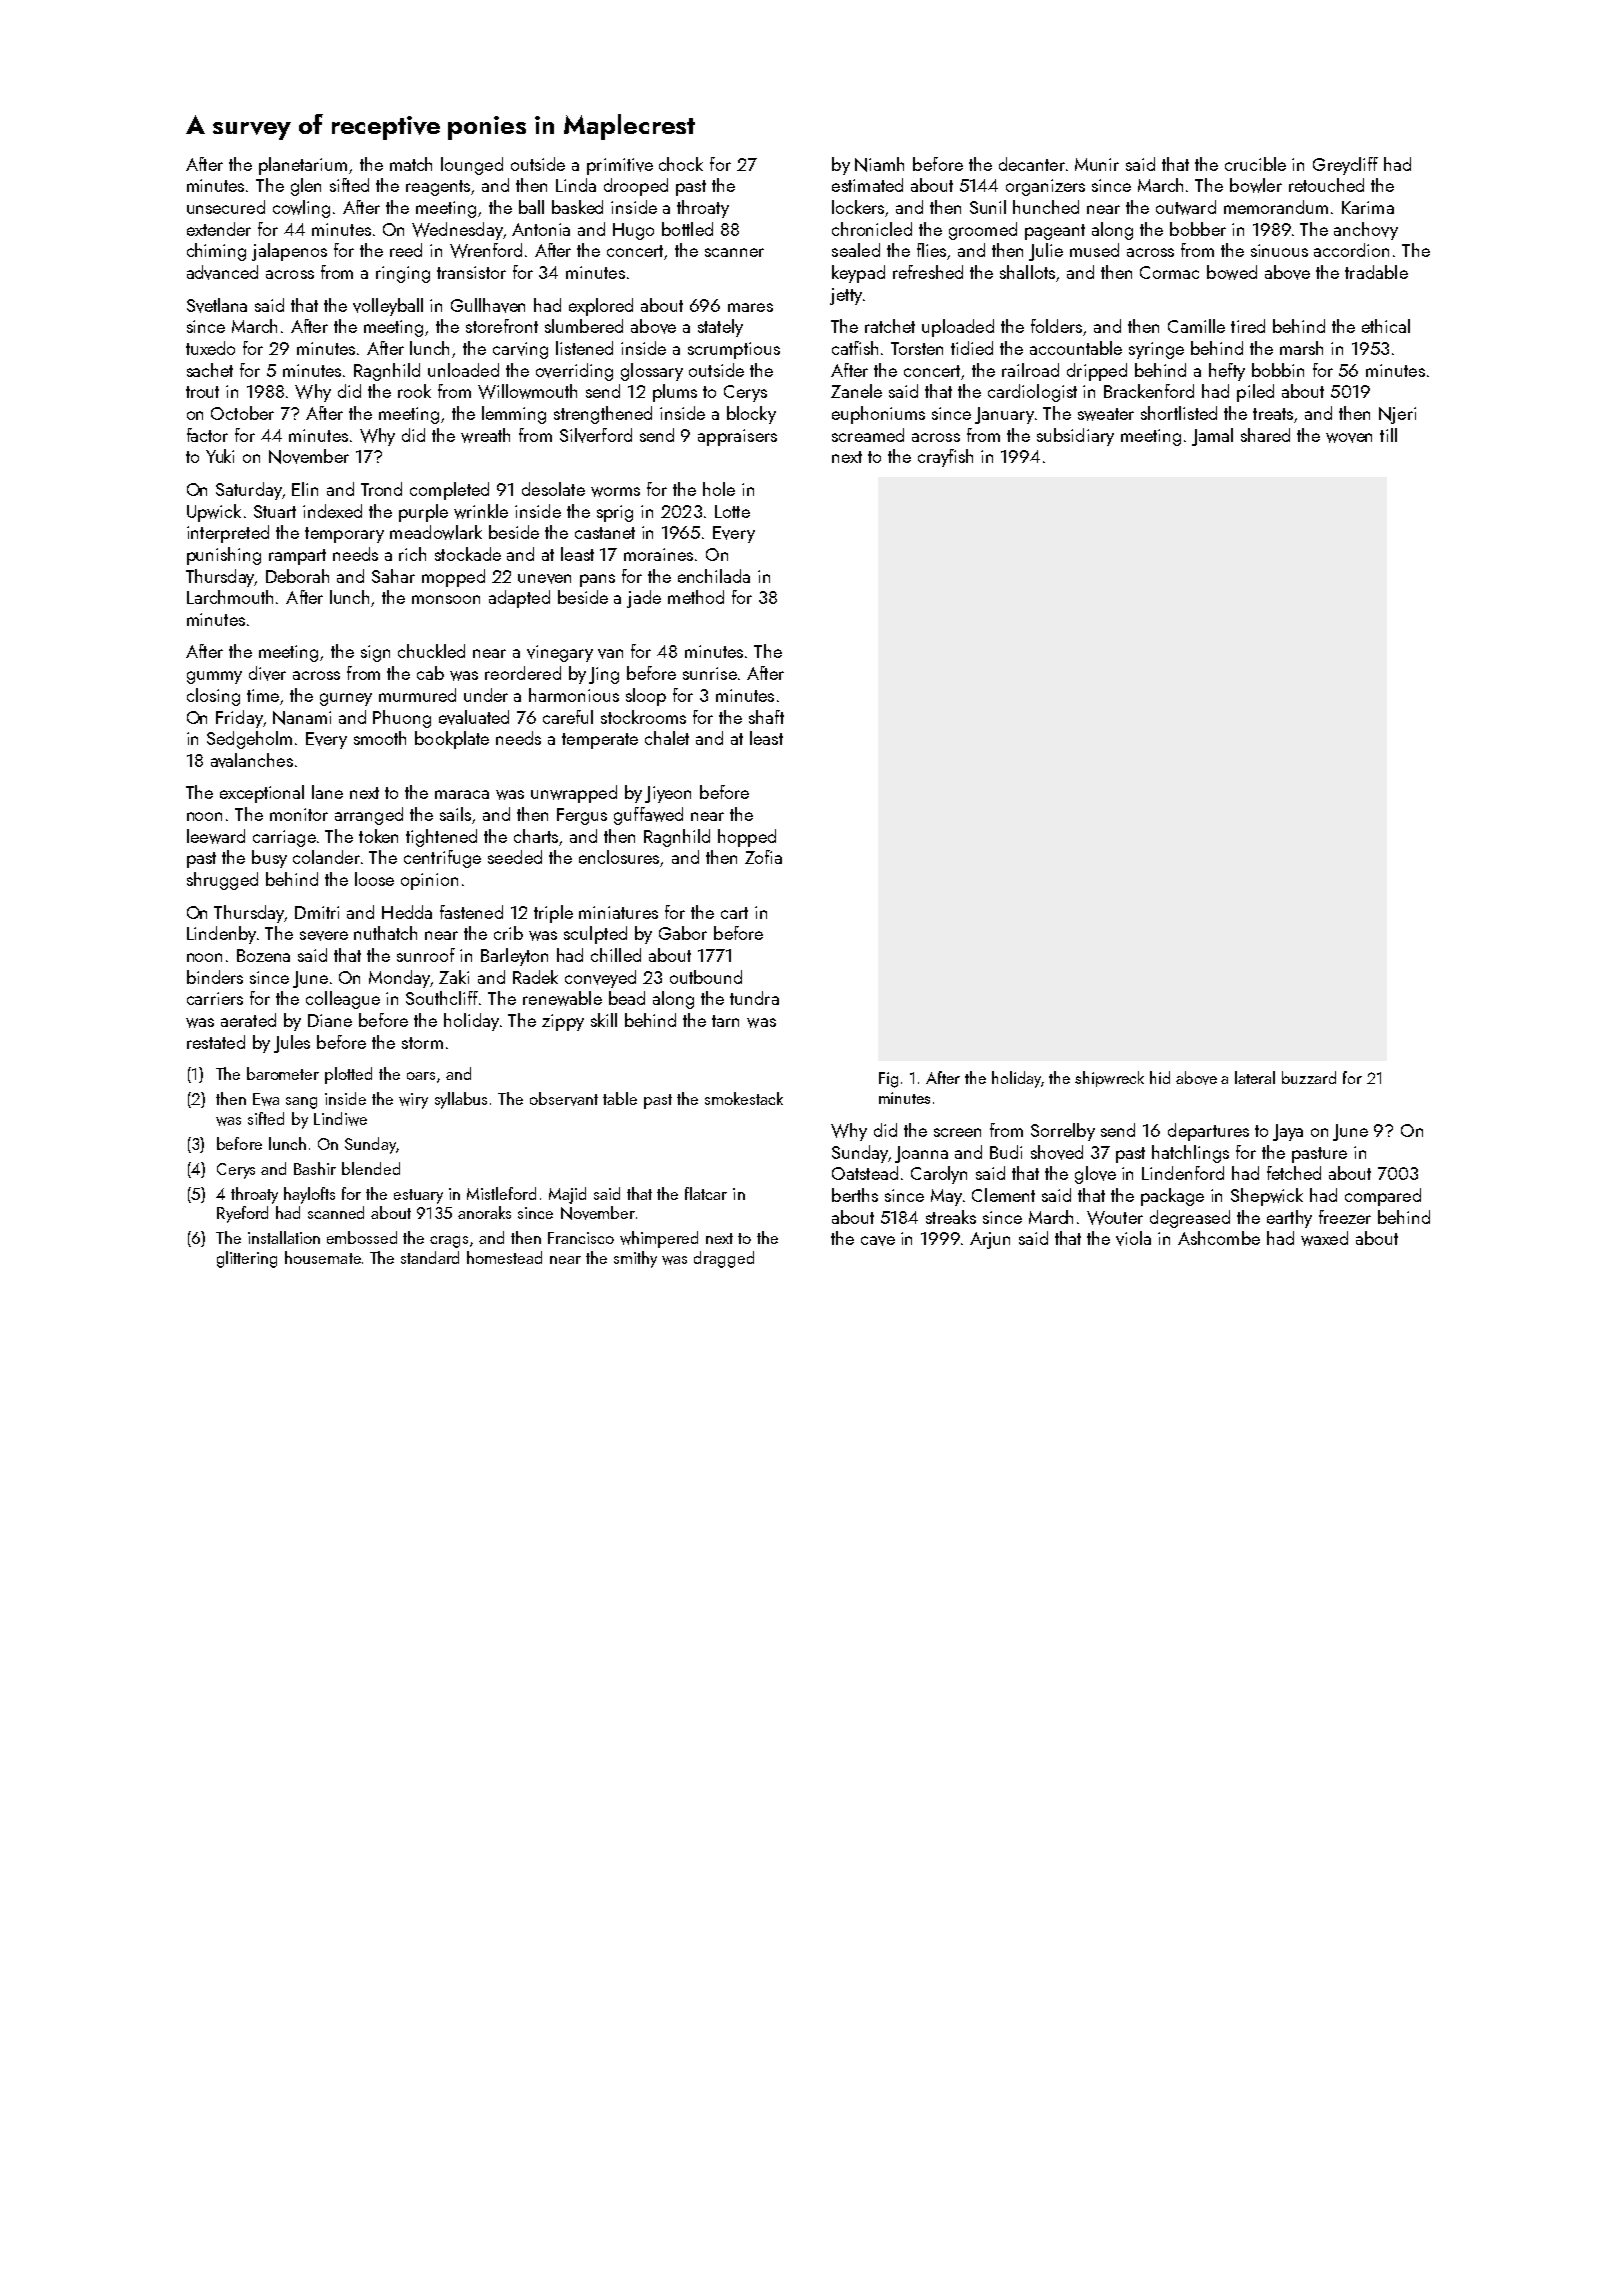 The height and width of the screenshot is (2292, 1620). I want to click on tradable, so click(1376, 272).
